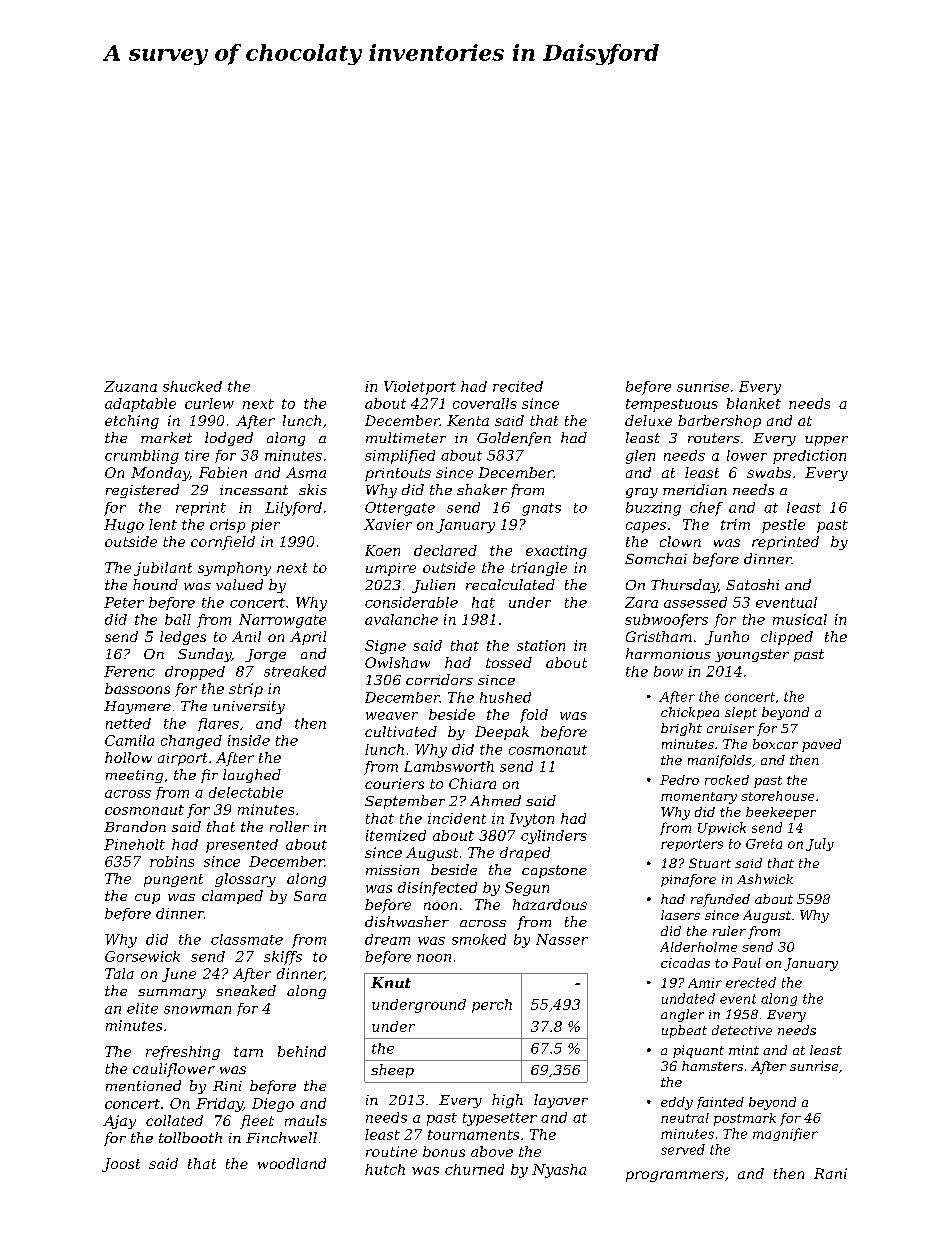 The image size is (952, 1233). Describe the element at coordinates (396, 835) in the screenshot. I see `itemized` at that location.
